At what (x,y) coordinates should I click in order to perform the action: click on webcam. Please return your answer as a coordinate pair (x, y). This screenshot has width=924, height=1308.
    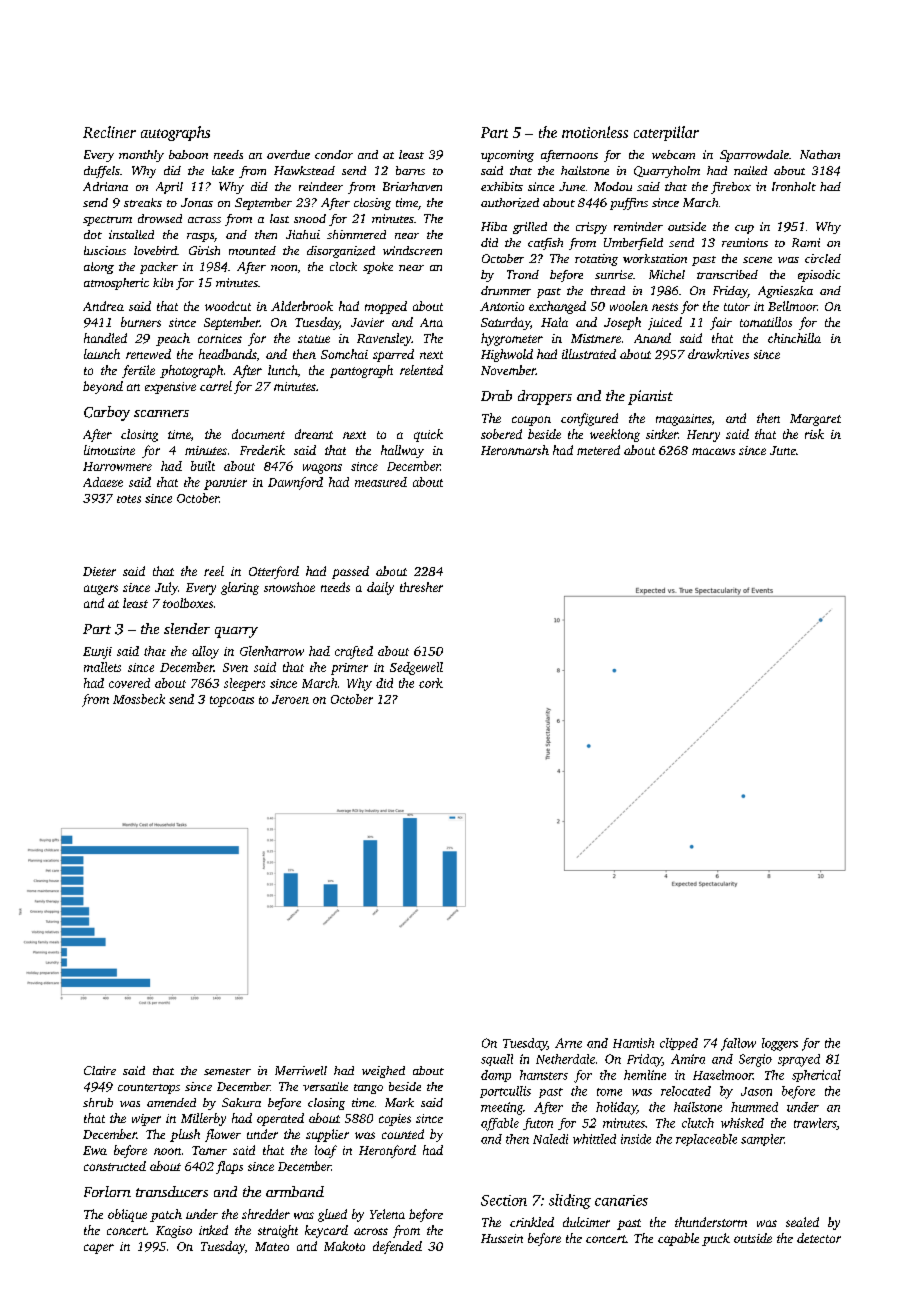
    Looking at the image, I should click on (673, 154).
